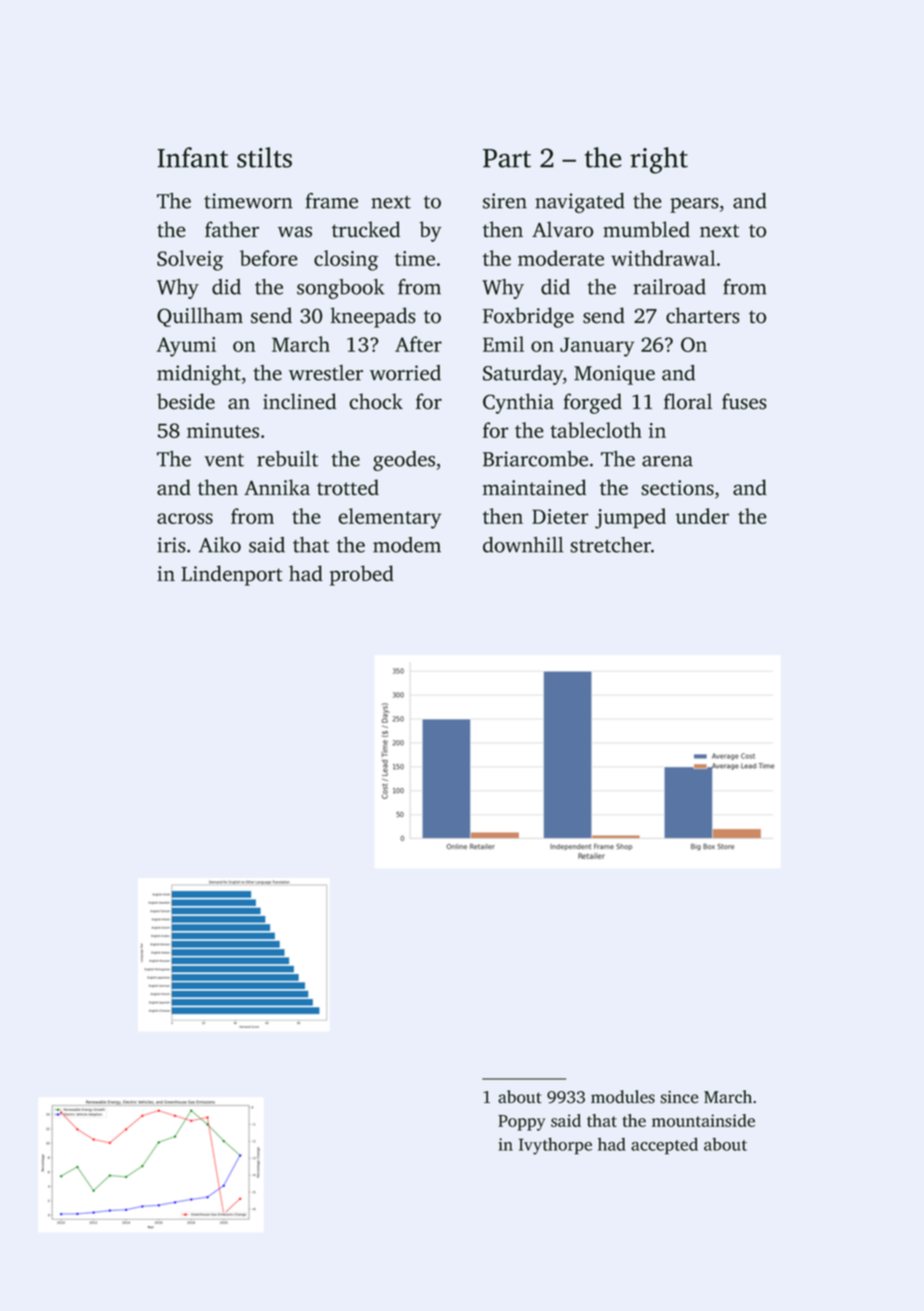 The height and width of the screenshot is (1311, 924). What do you see at coordinates (679, 1097) in the screenshot?
I see `since` at bounding box center [679, 1097].
